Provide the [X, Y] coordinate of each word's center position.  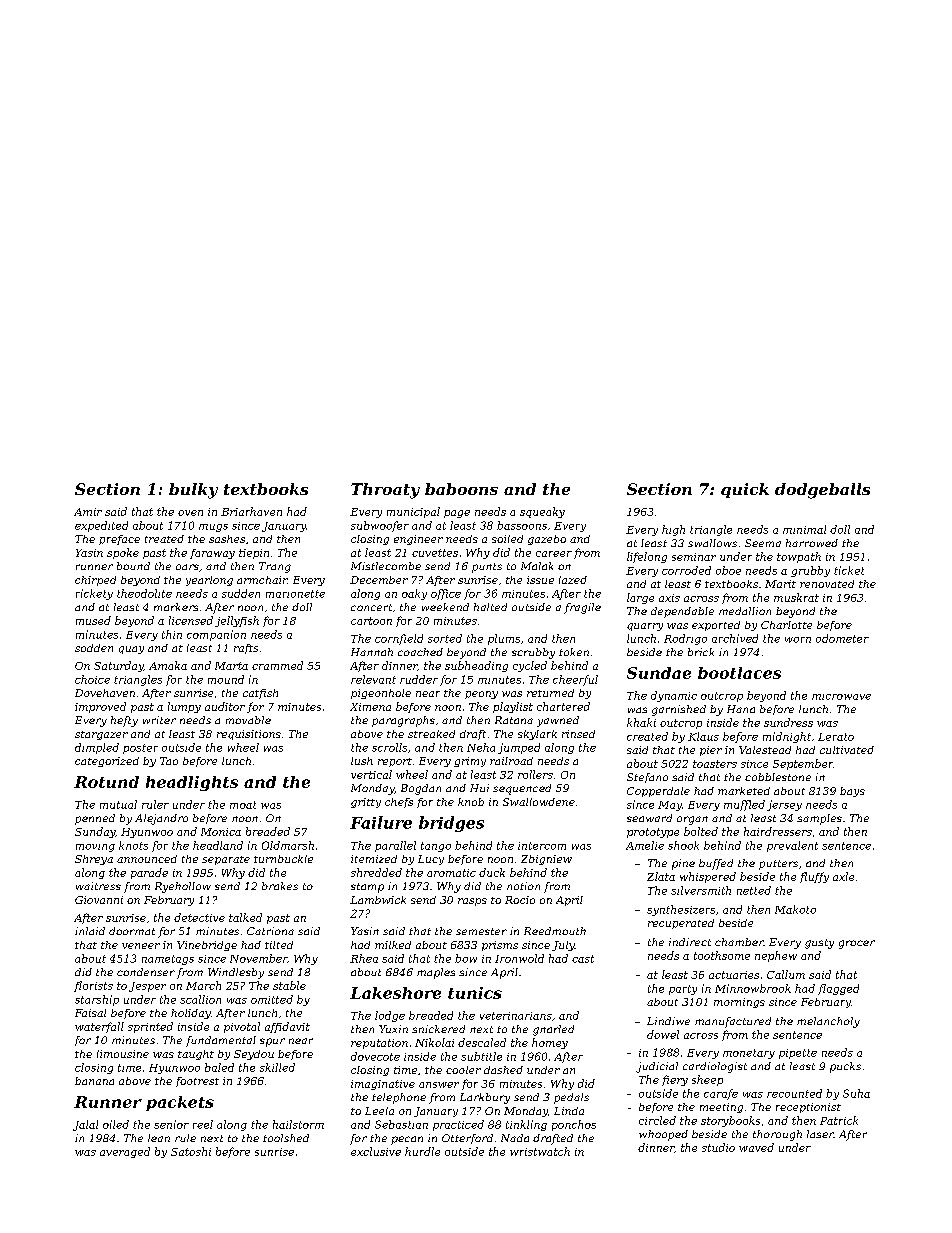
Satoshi [191, 1151]
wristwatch [540, 1151]
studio [718, 1147]
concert [371, 607]
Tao [169, 761]
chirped [95, 581]
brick [701, 652]
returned [550, 693]
